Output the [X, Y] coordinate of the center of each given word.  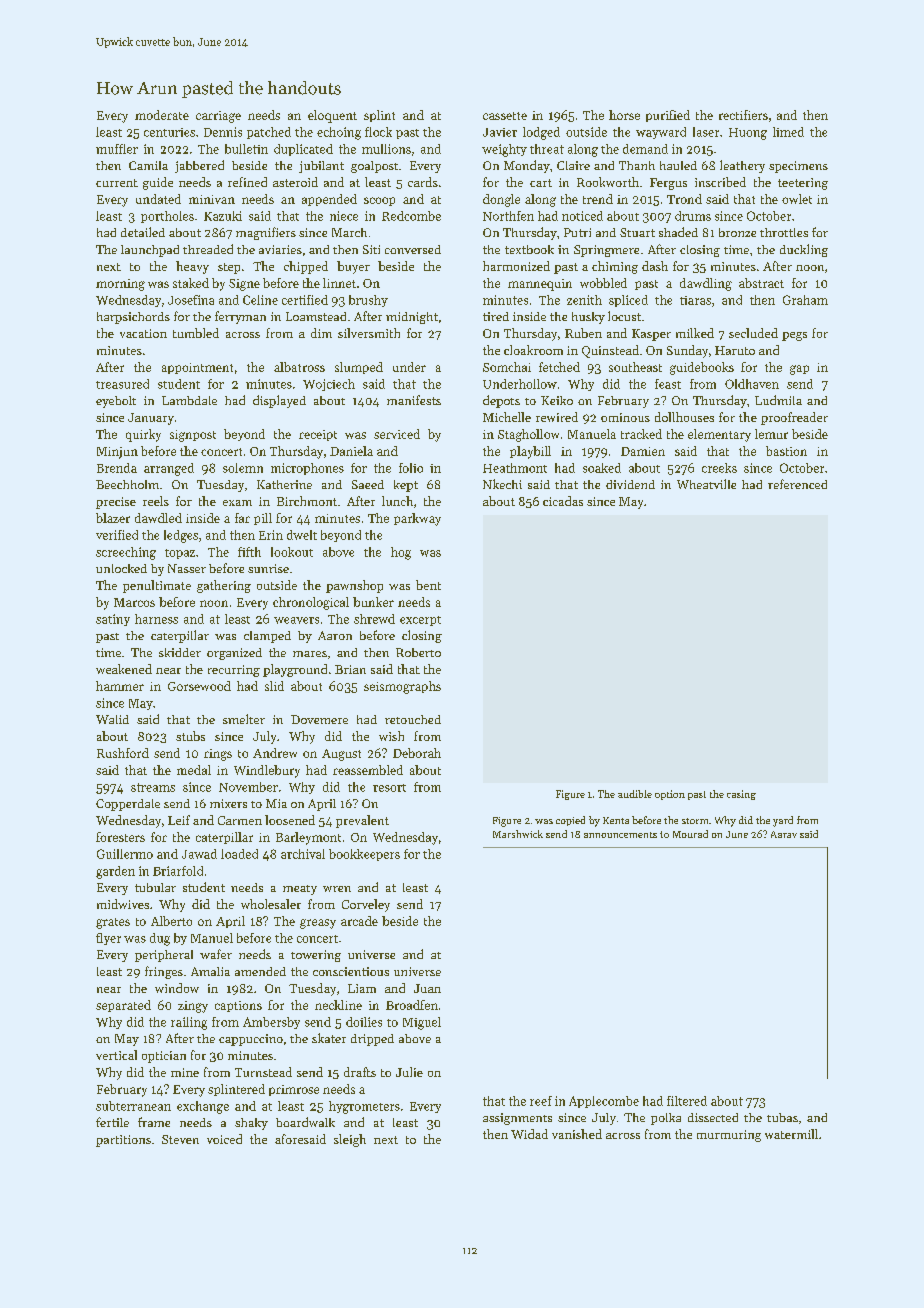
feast [668, 384]
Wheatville [706, 484]
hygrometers [364, 1107]
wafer [216, 954]
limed [788, 132]
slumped [359, 368]
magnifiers [266, 233]
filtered [687, 1101]
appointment [197, 368]
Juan [427, 988]
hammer [120, 686]
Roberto [418, 652]
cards [423, 182]
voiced [224, 1139]
